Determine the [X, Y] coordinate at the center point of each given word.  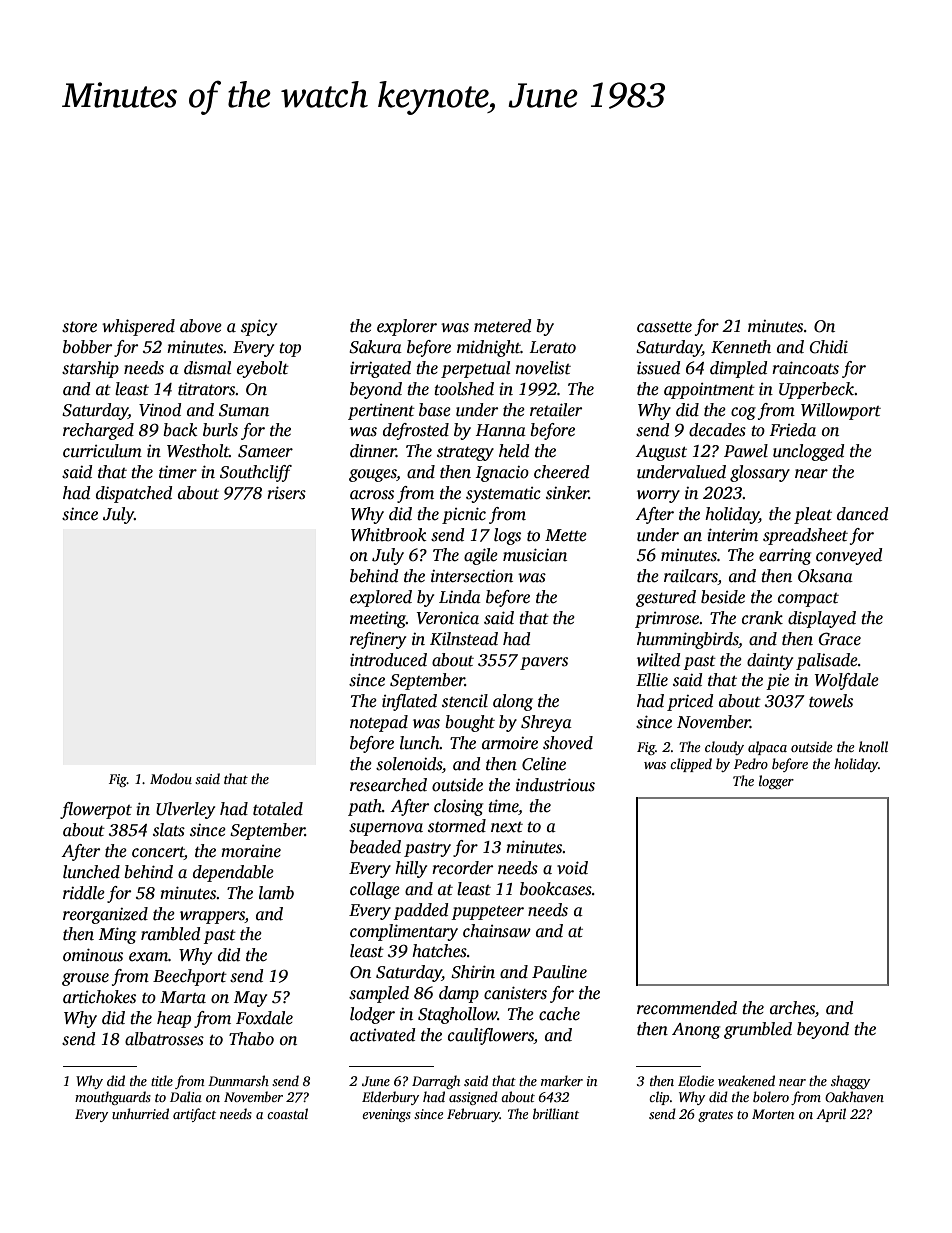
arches [792, 1008]
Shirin [473, 972]
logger [776, 782]
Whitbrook [389, 535]
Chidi [829, 347]
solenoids [409, 764]
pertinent [381, 412]
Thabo [251, 1039]
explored [381, 598]
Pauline [559, 972]
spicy [259, 327]
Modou [171, 778]
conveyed [849, 556]
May [250, 999]
